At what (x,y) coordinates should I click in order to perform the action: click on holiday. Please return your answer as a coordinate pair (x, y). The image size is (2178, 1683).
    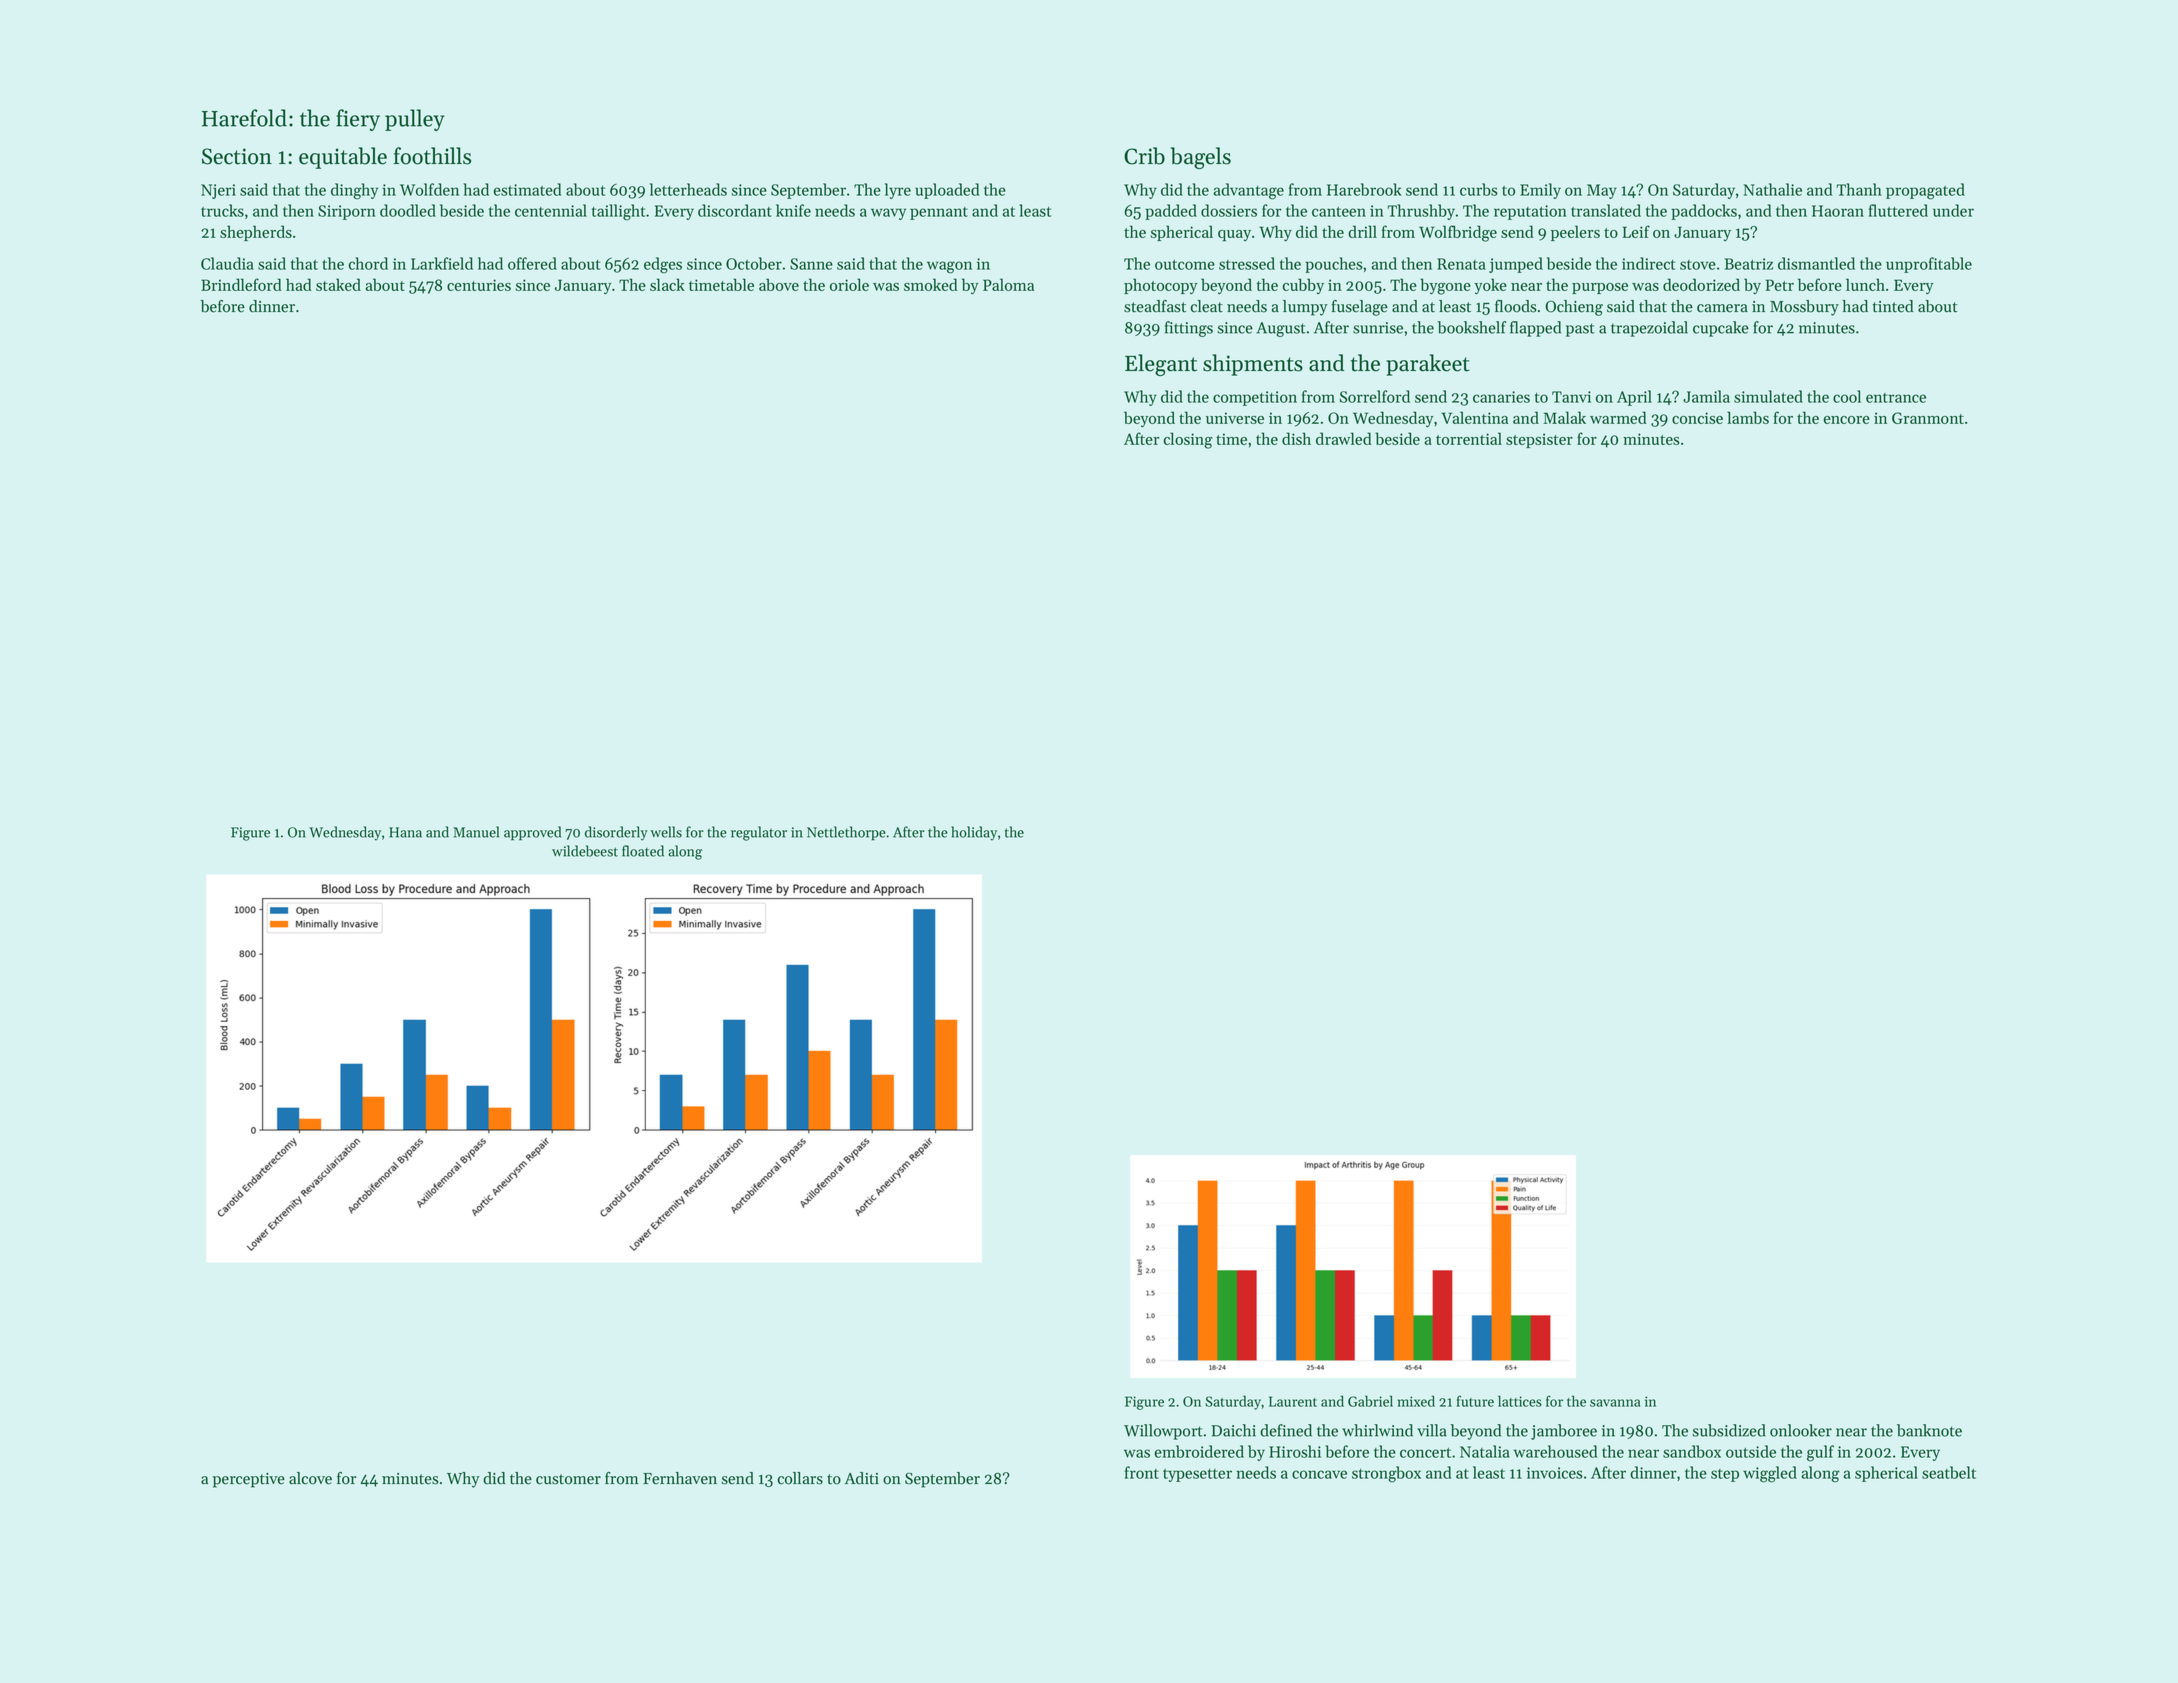
    Looking at the image, I should click on (974, 833).
